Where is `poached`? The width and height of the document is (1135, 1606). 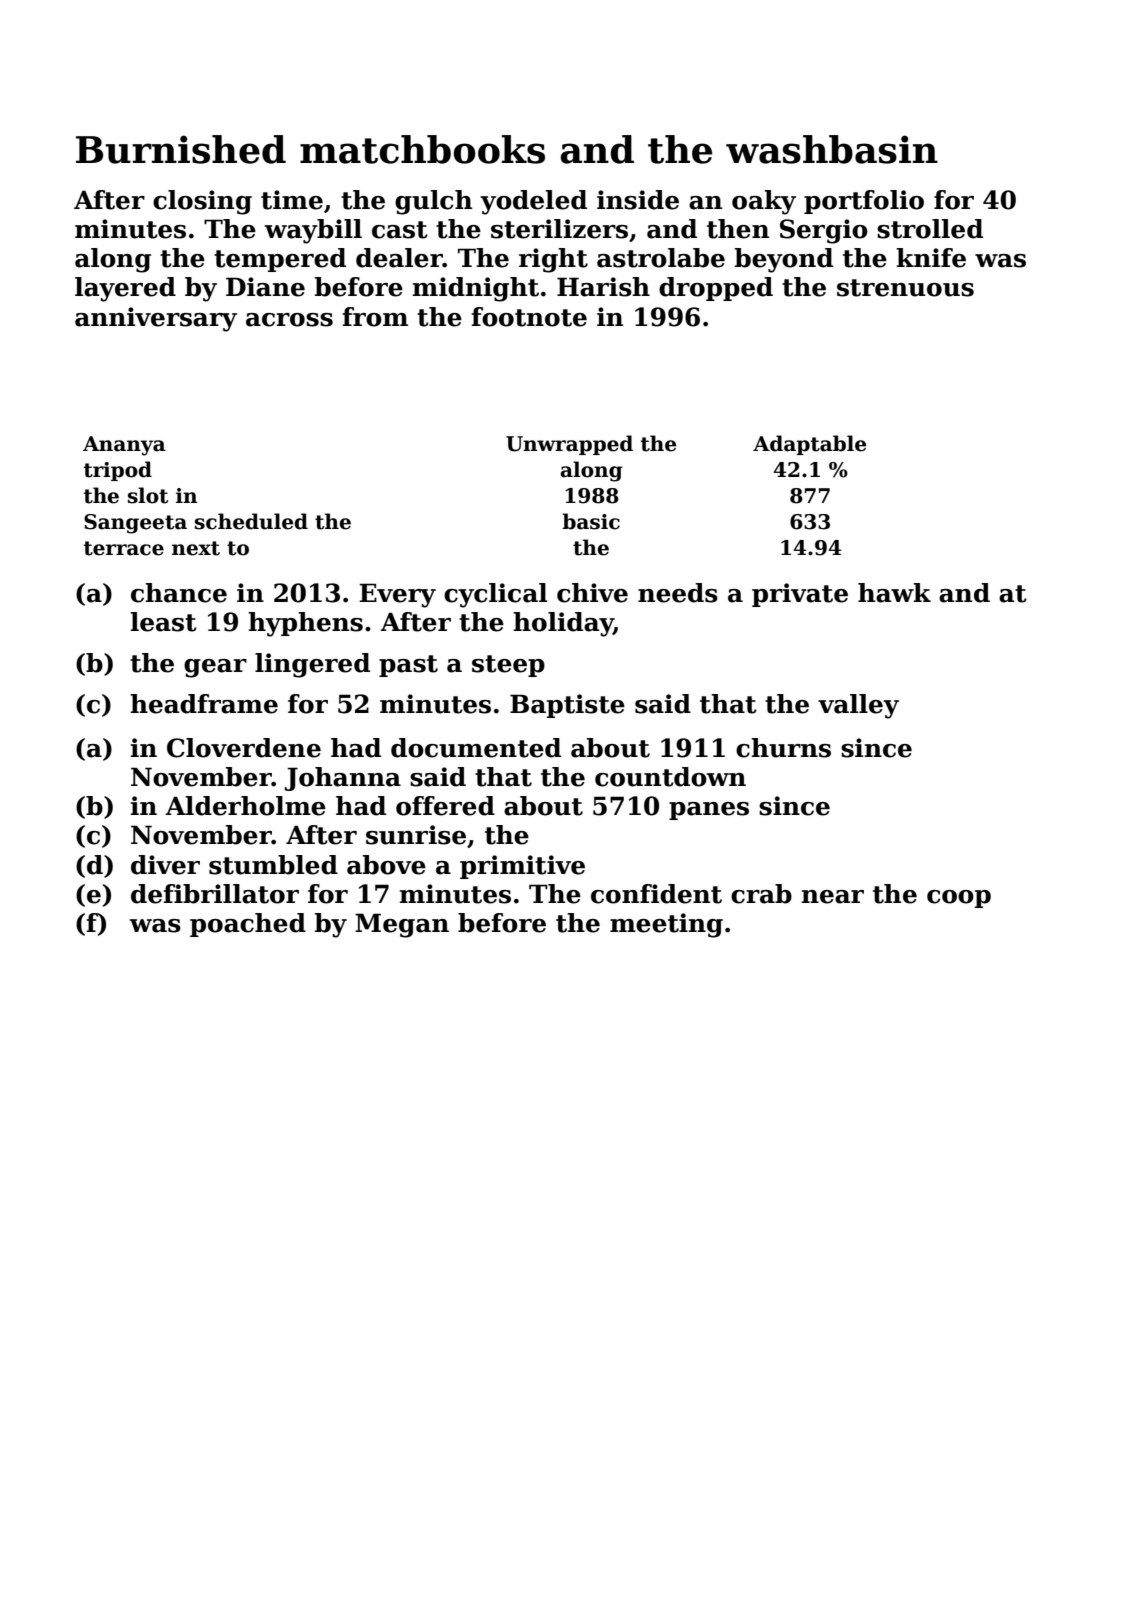 poached is located at coordinates (248, 925).
